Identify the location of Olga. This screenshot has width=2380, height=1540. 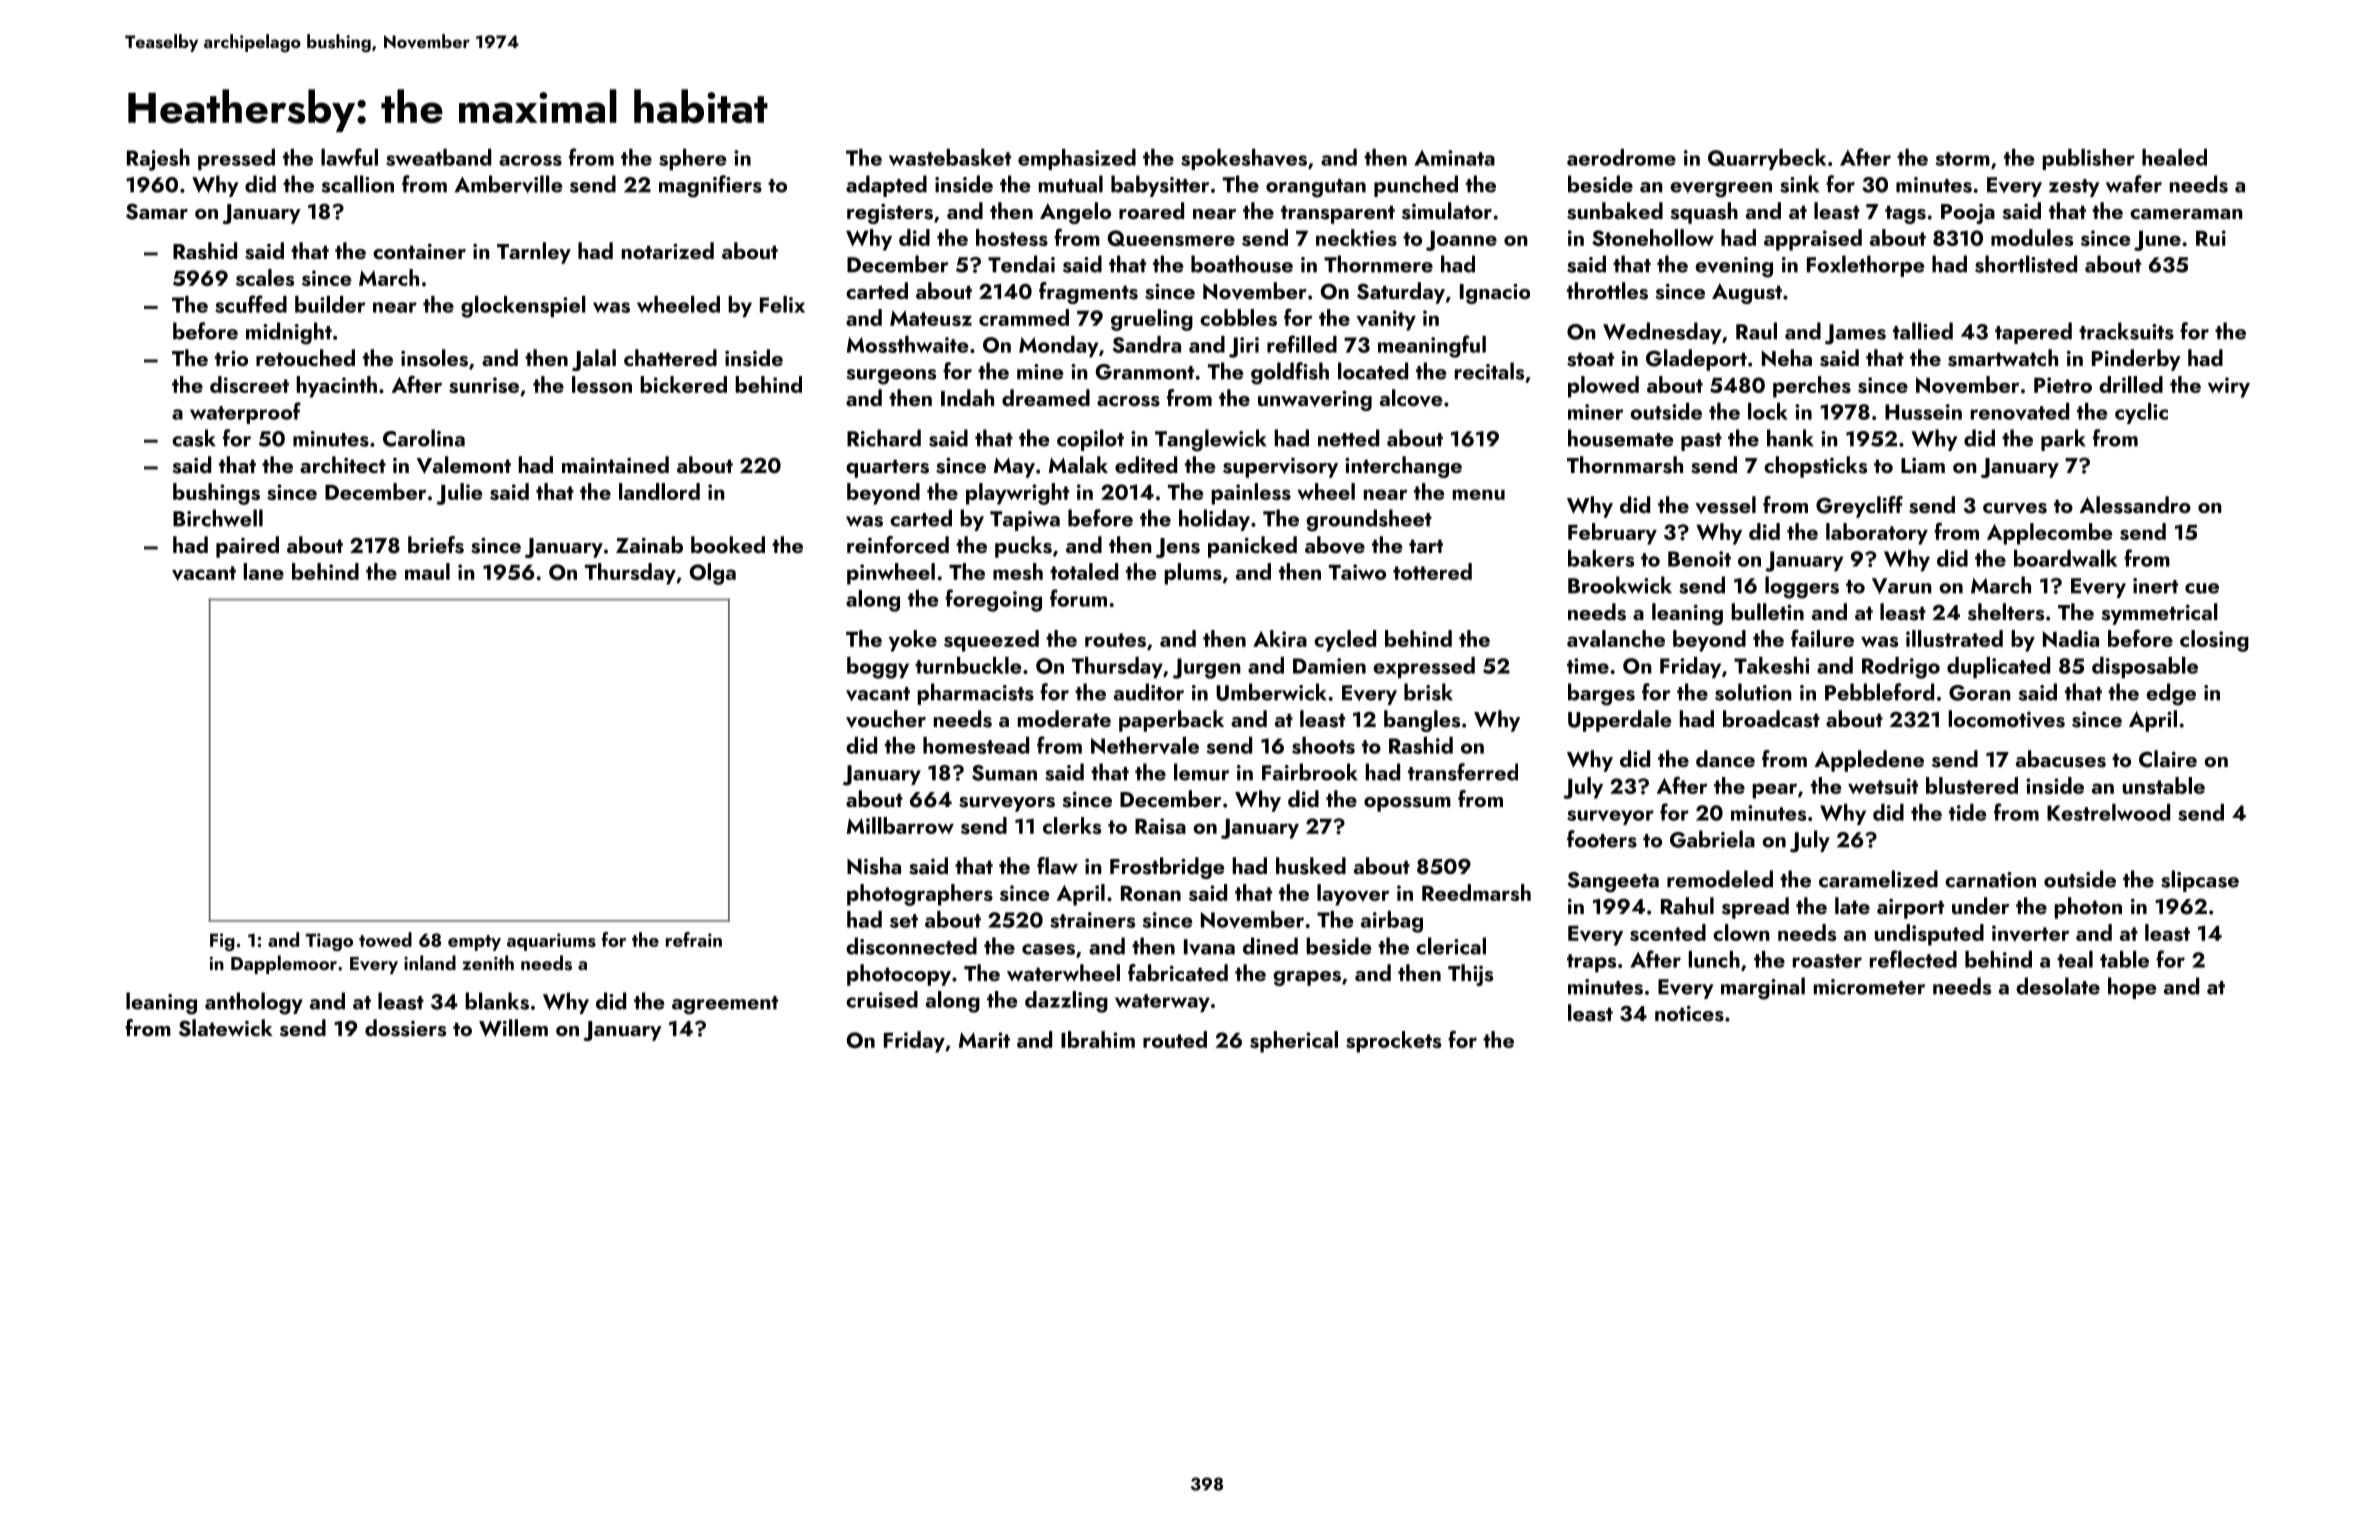
(712, 574).
